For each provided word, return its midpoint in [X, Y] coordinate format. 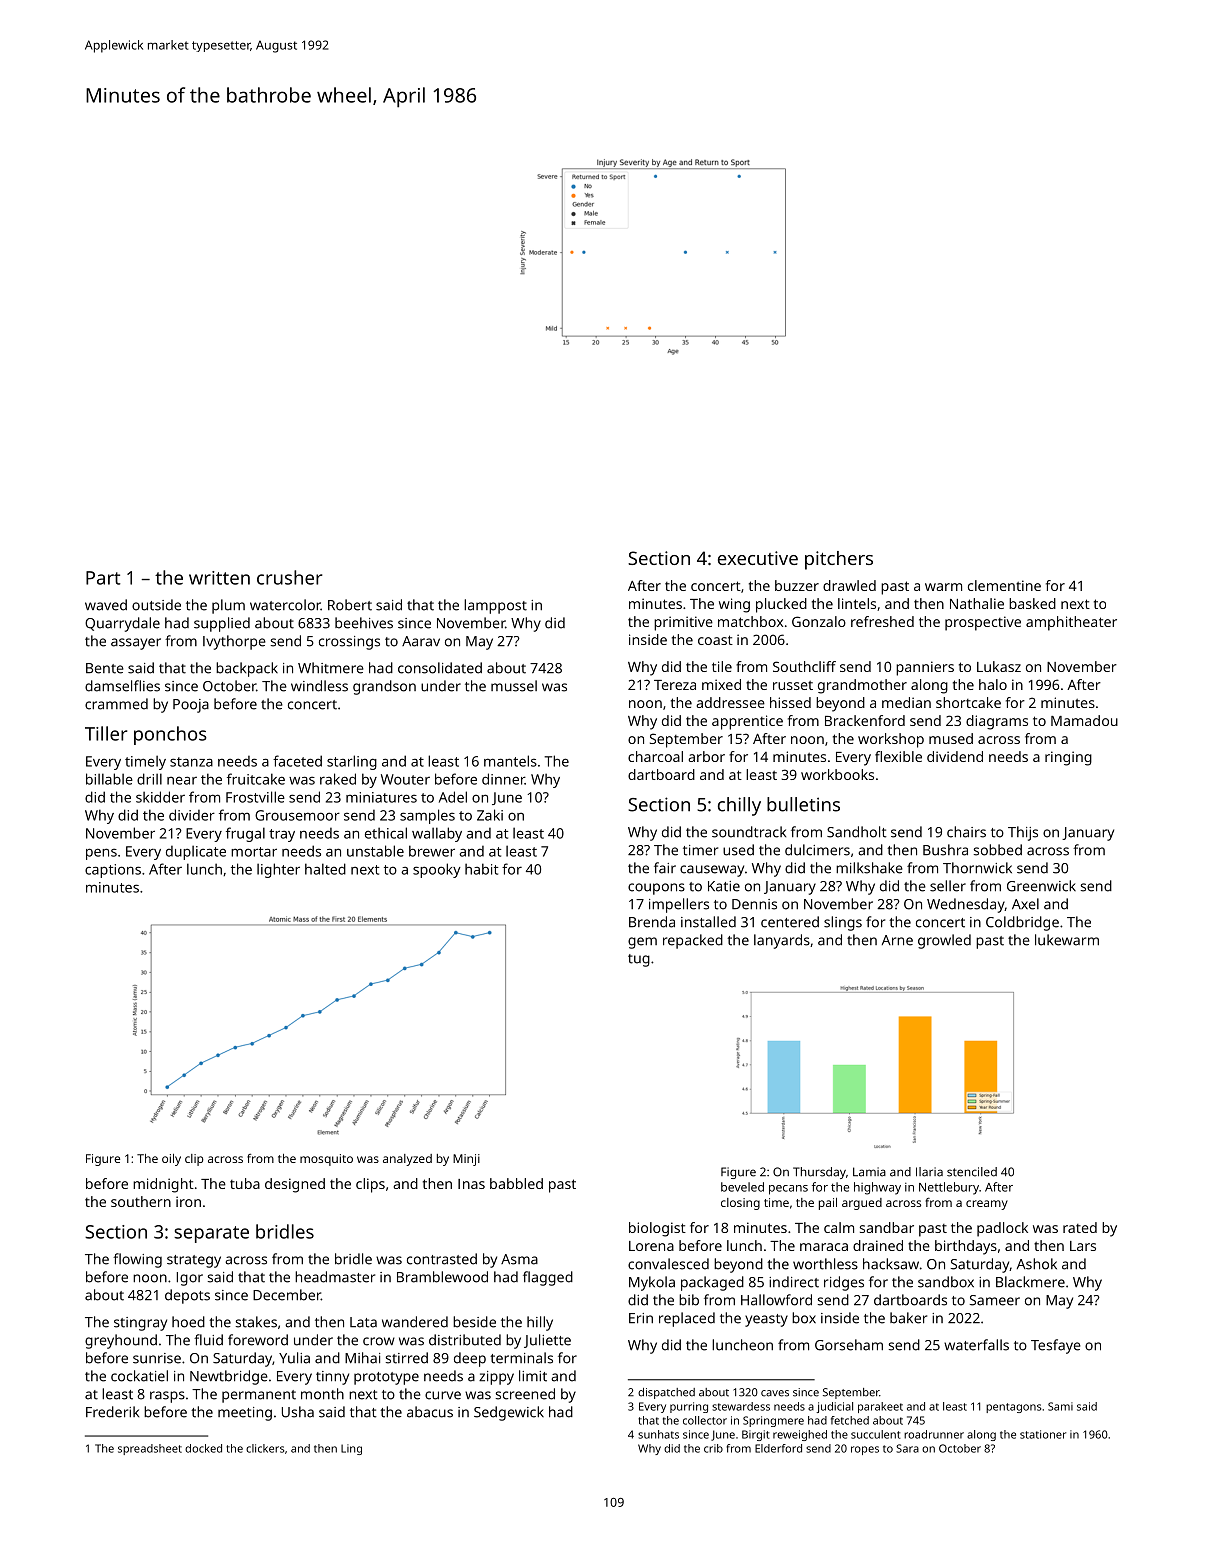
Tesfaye [1056, 1346]
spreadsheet [150, 1449]
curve [443, 1395]
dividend [955, 756]
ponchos [170, 735]
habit [481, 869]
